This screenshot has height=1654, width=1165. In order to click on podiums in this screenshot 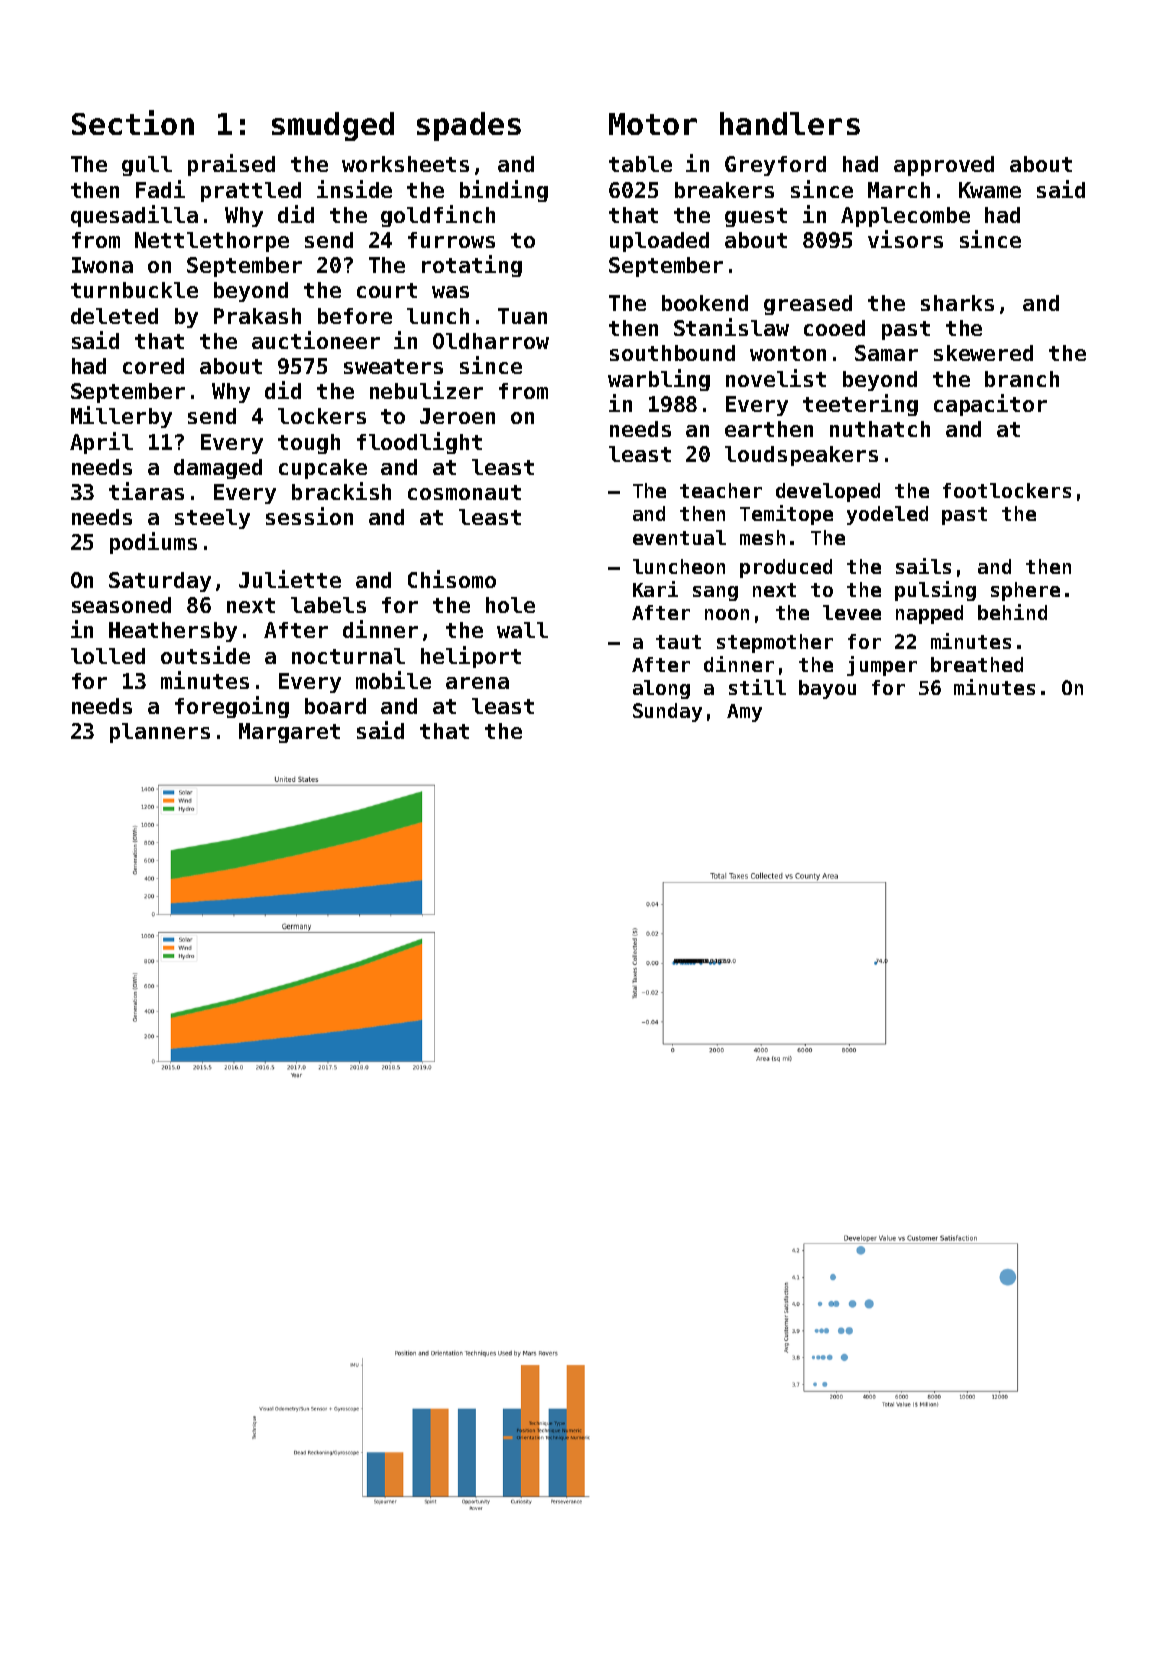, I will do `click(153, 543)`.
